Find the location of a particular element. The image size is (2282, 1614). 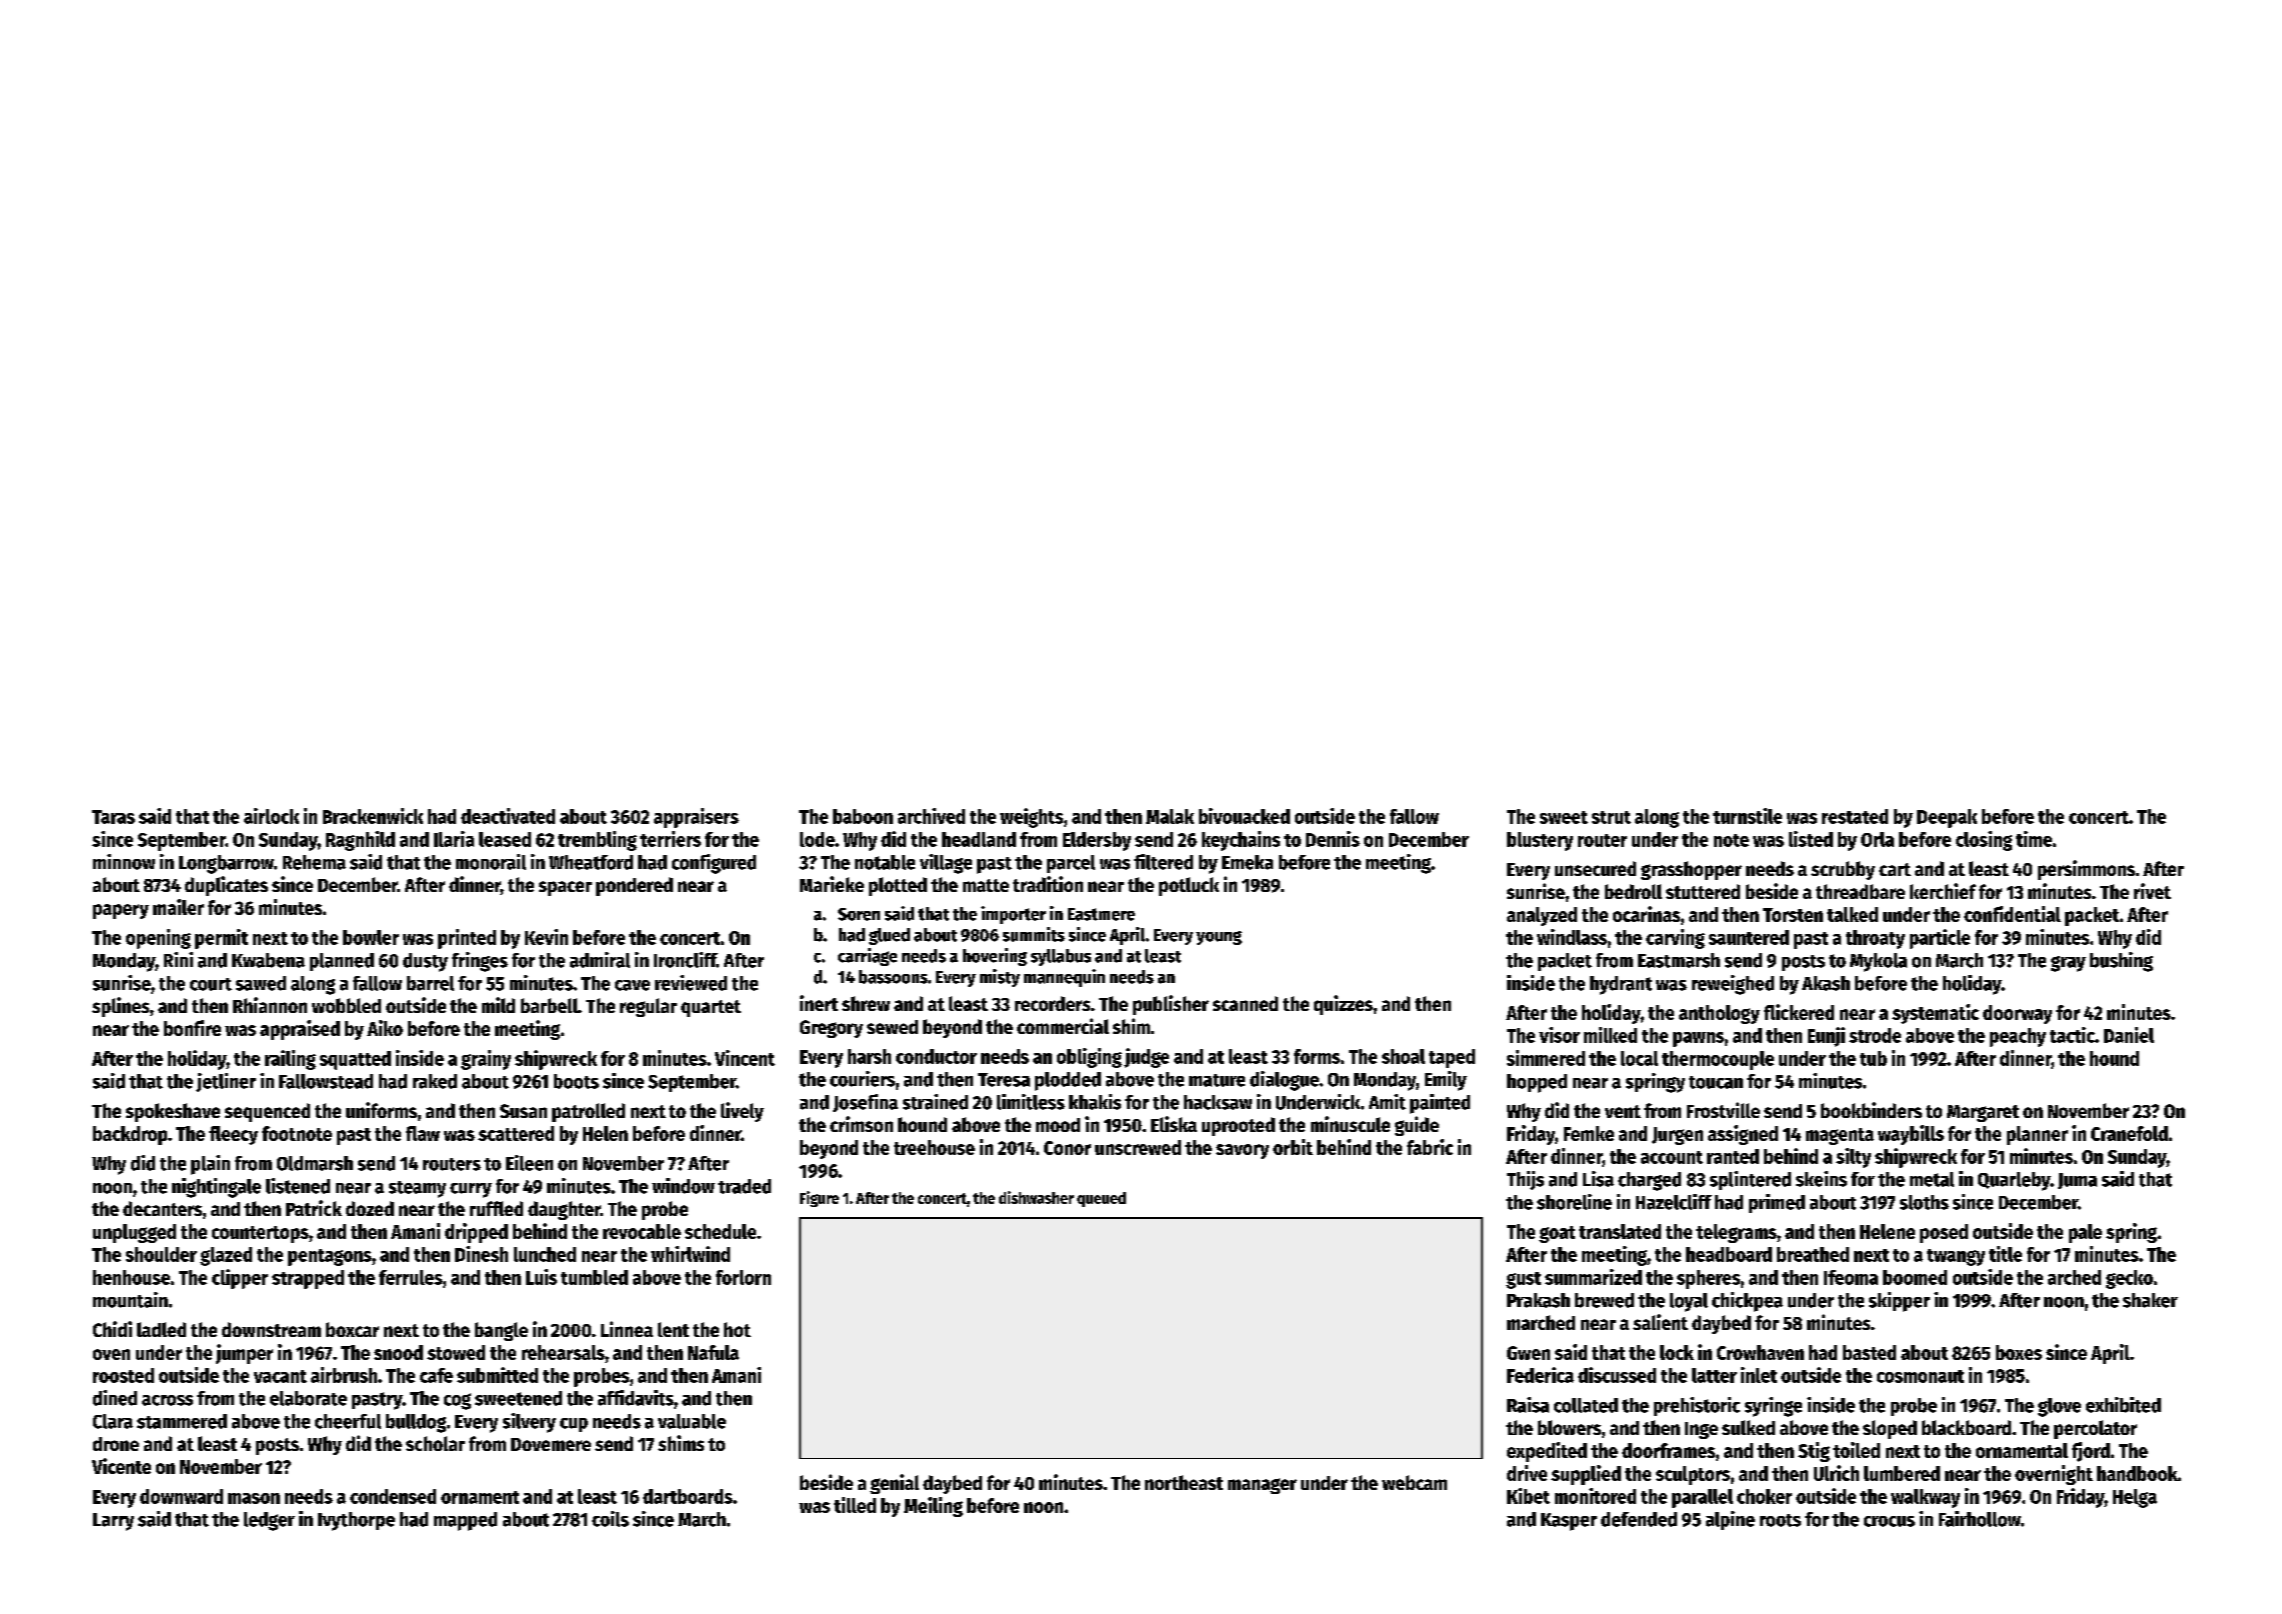

manager is located at coordinates (1262, 1486).
